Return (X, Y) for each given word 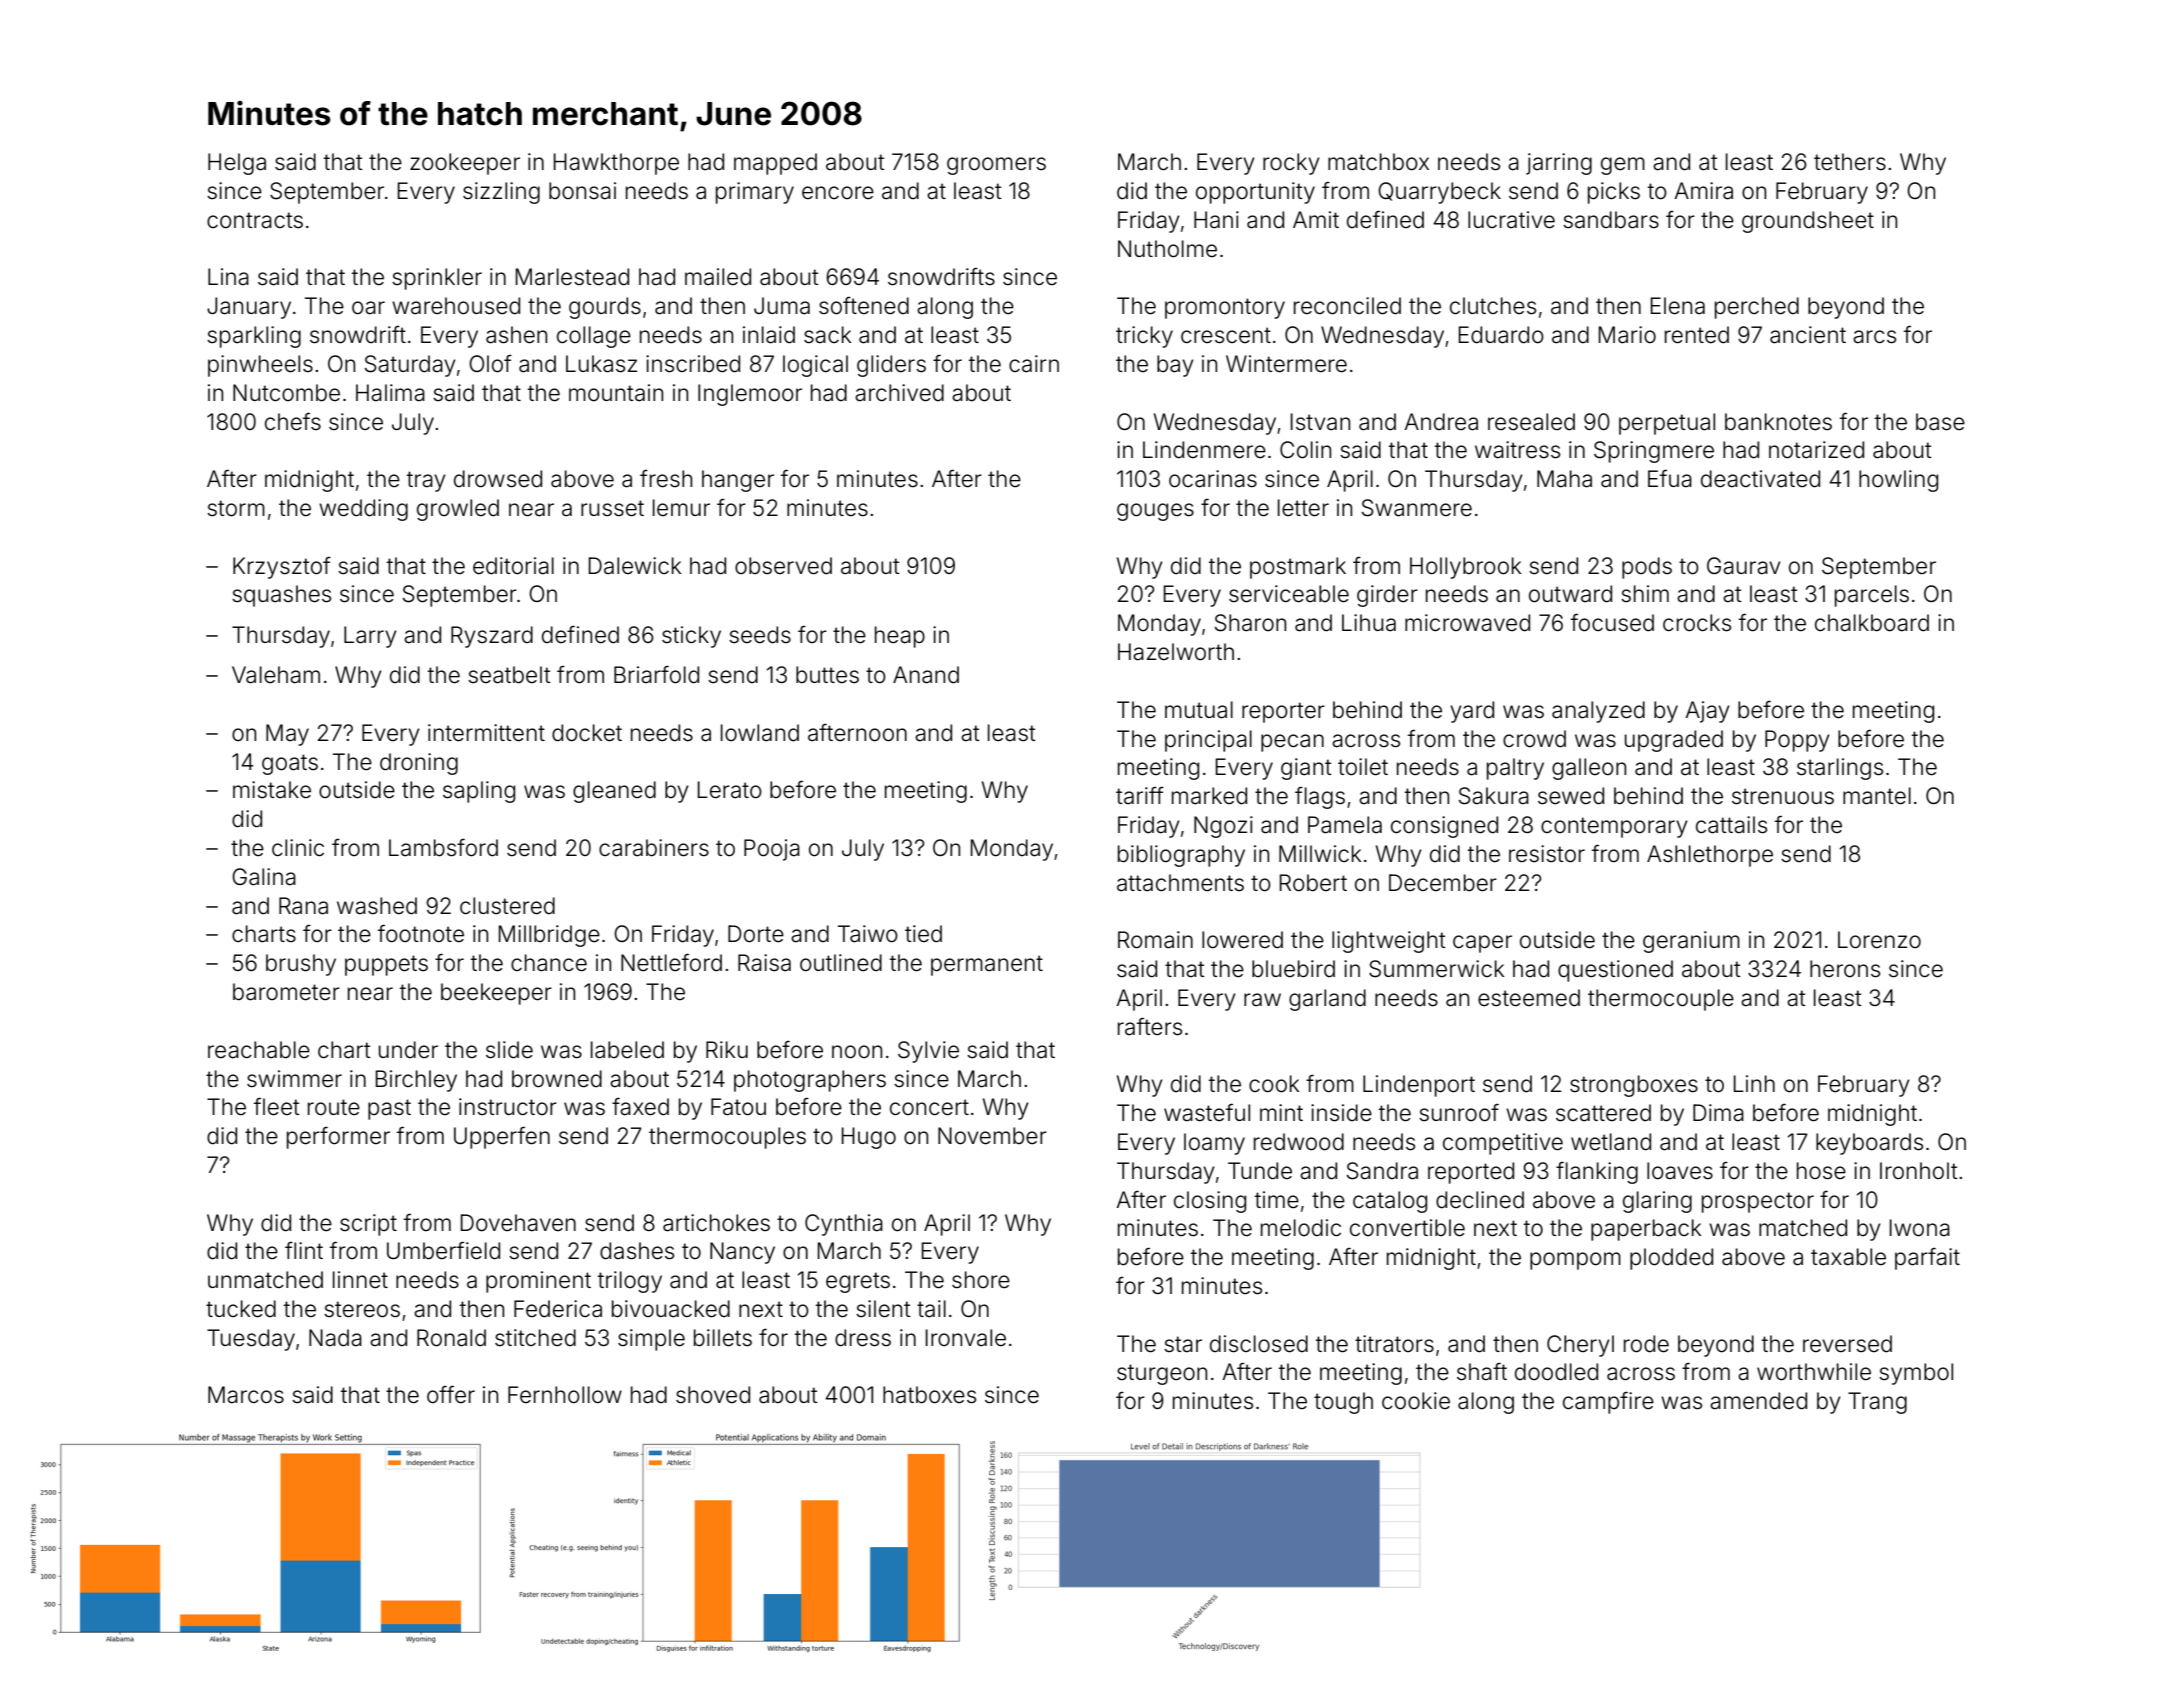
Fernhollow (565, 1395)
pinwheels (260, 366)
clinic (298, 847)
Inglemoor (750, 395)
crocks (1697, 623)
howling (1898, 481)
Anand (926, 675)
